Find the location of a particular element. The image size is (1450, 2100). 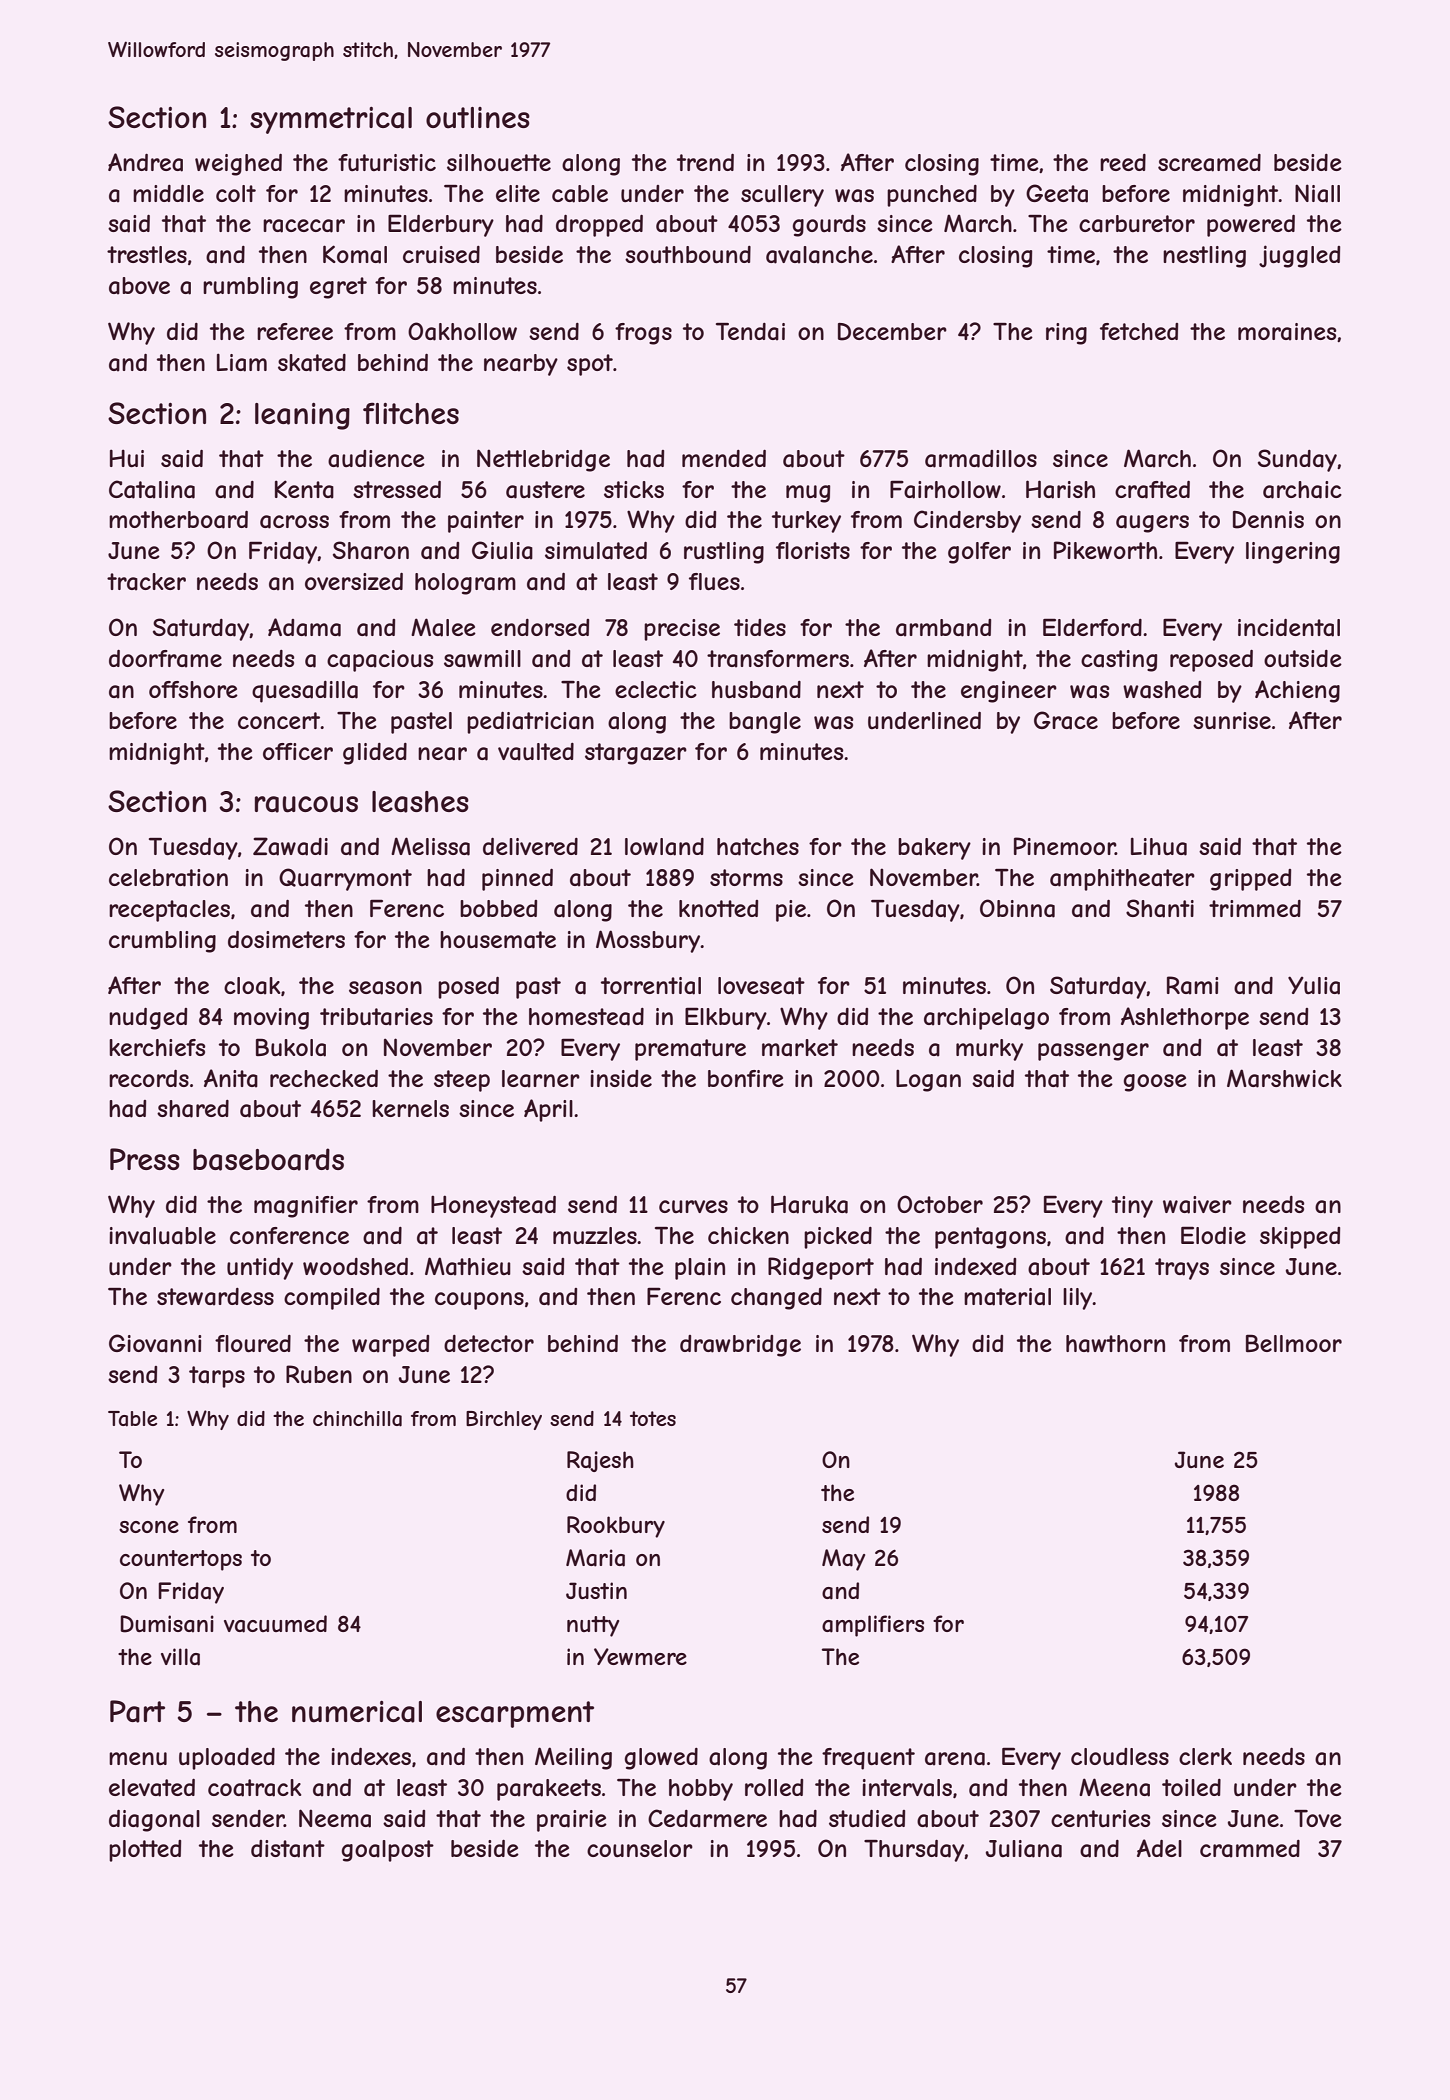

plotted is located at coordinates (145, 1851).
